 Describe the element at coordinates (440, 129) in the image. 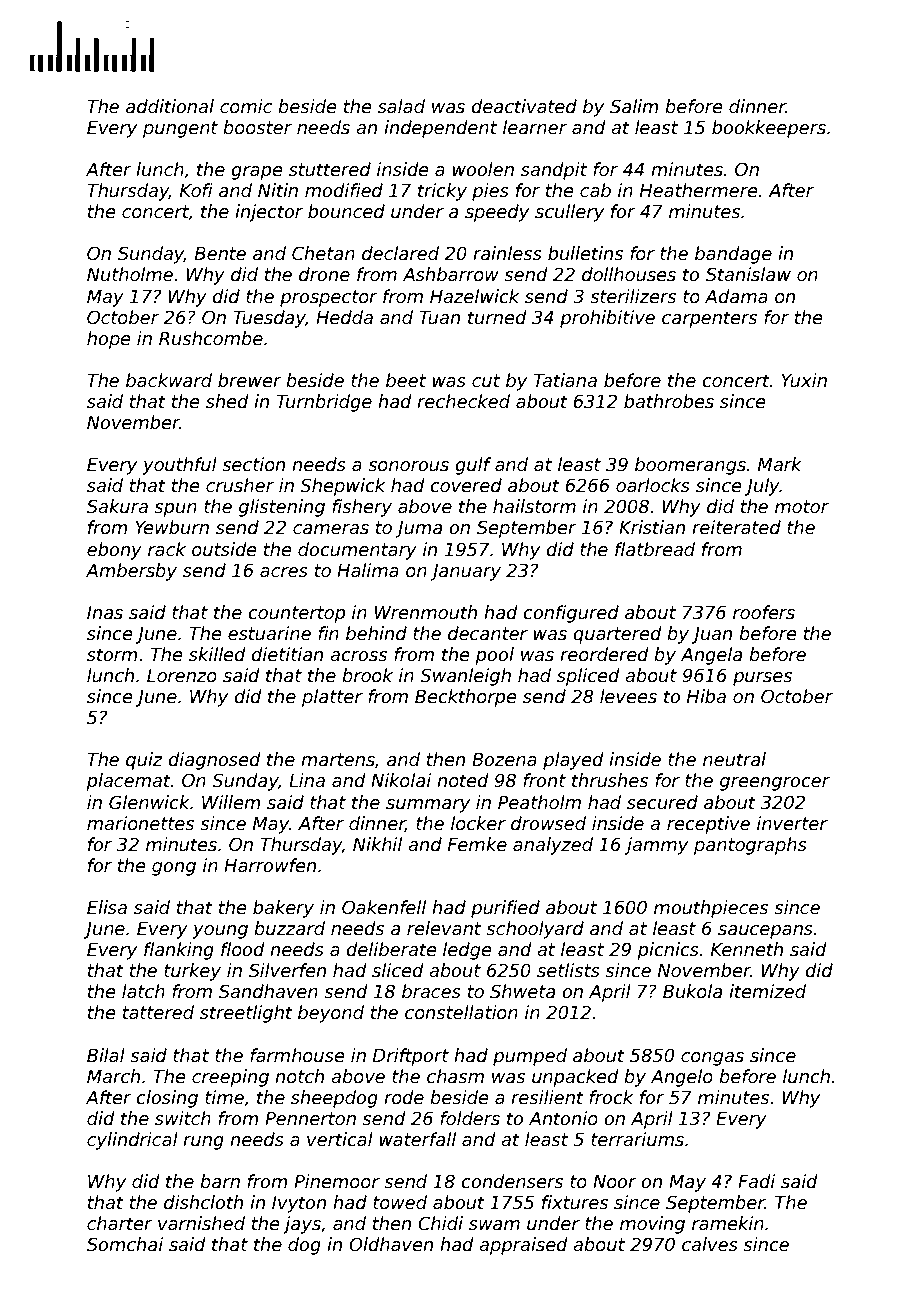

I see `independent` at that location.
